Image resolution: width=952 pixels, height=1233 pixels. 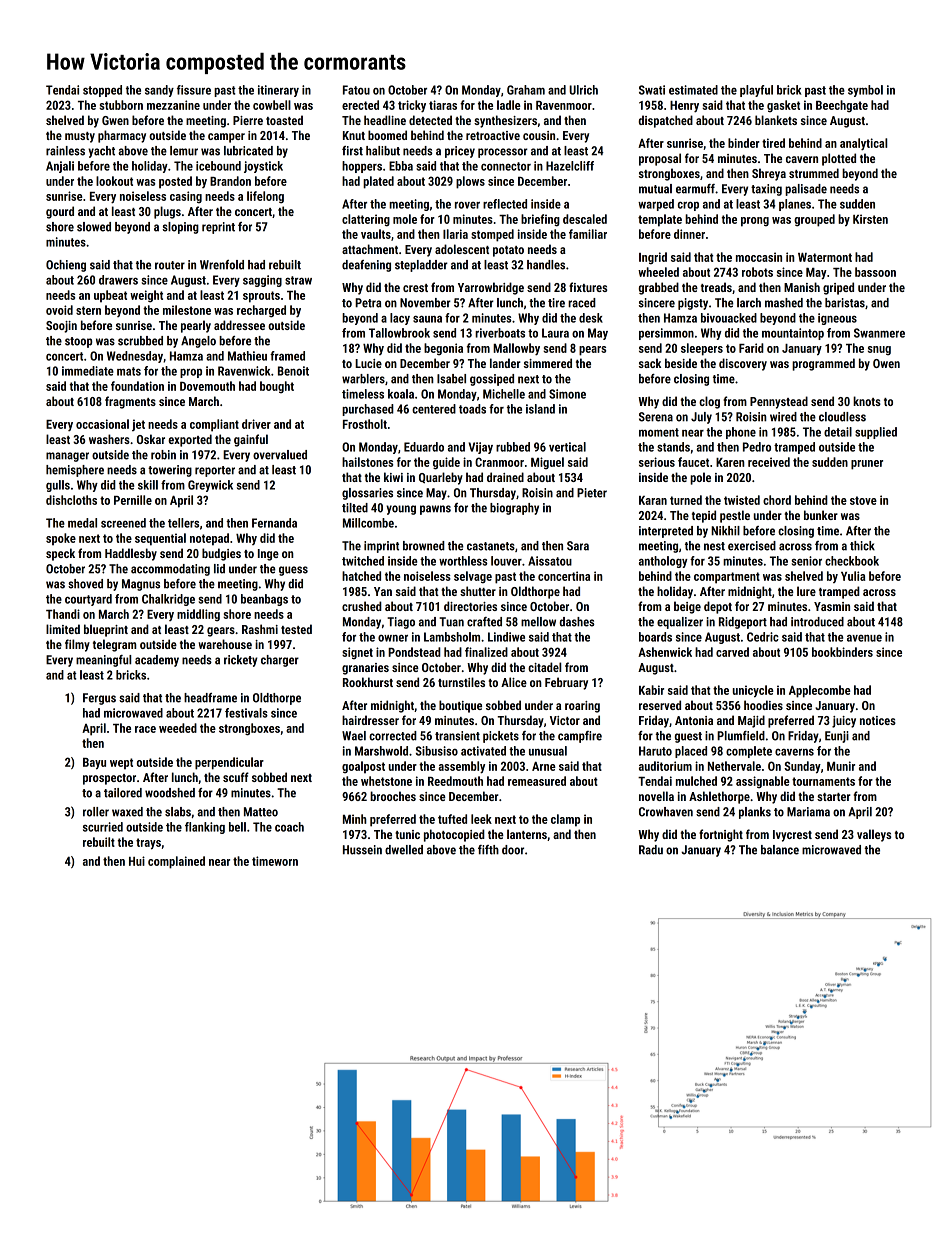 What do you see at coordinates (473, 577) in the screenshot?
I see `selvage` at bounding box center [473, 577].
